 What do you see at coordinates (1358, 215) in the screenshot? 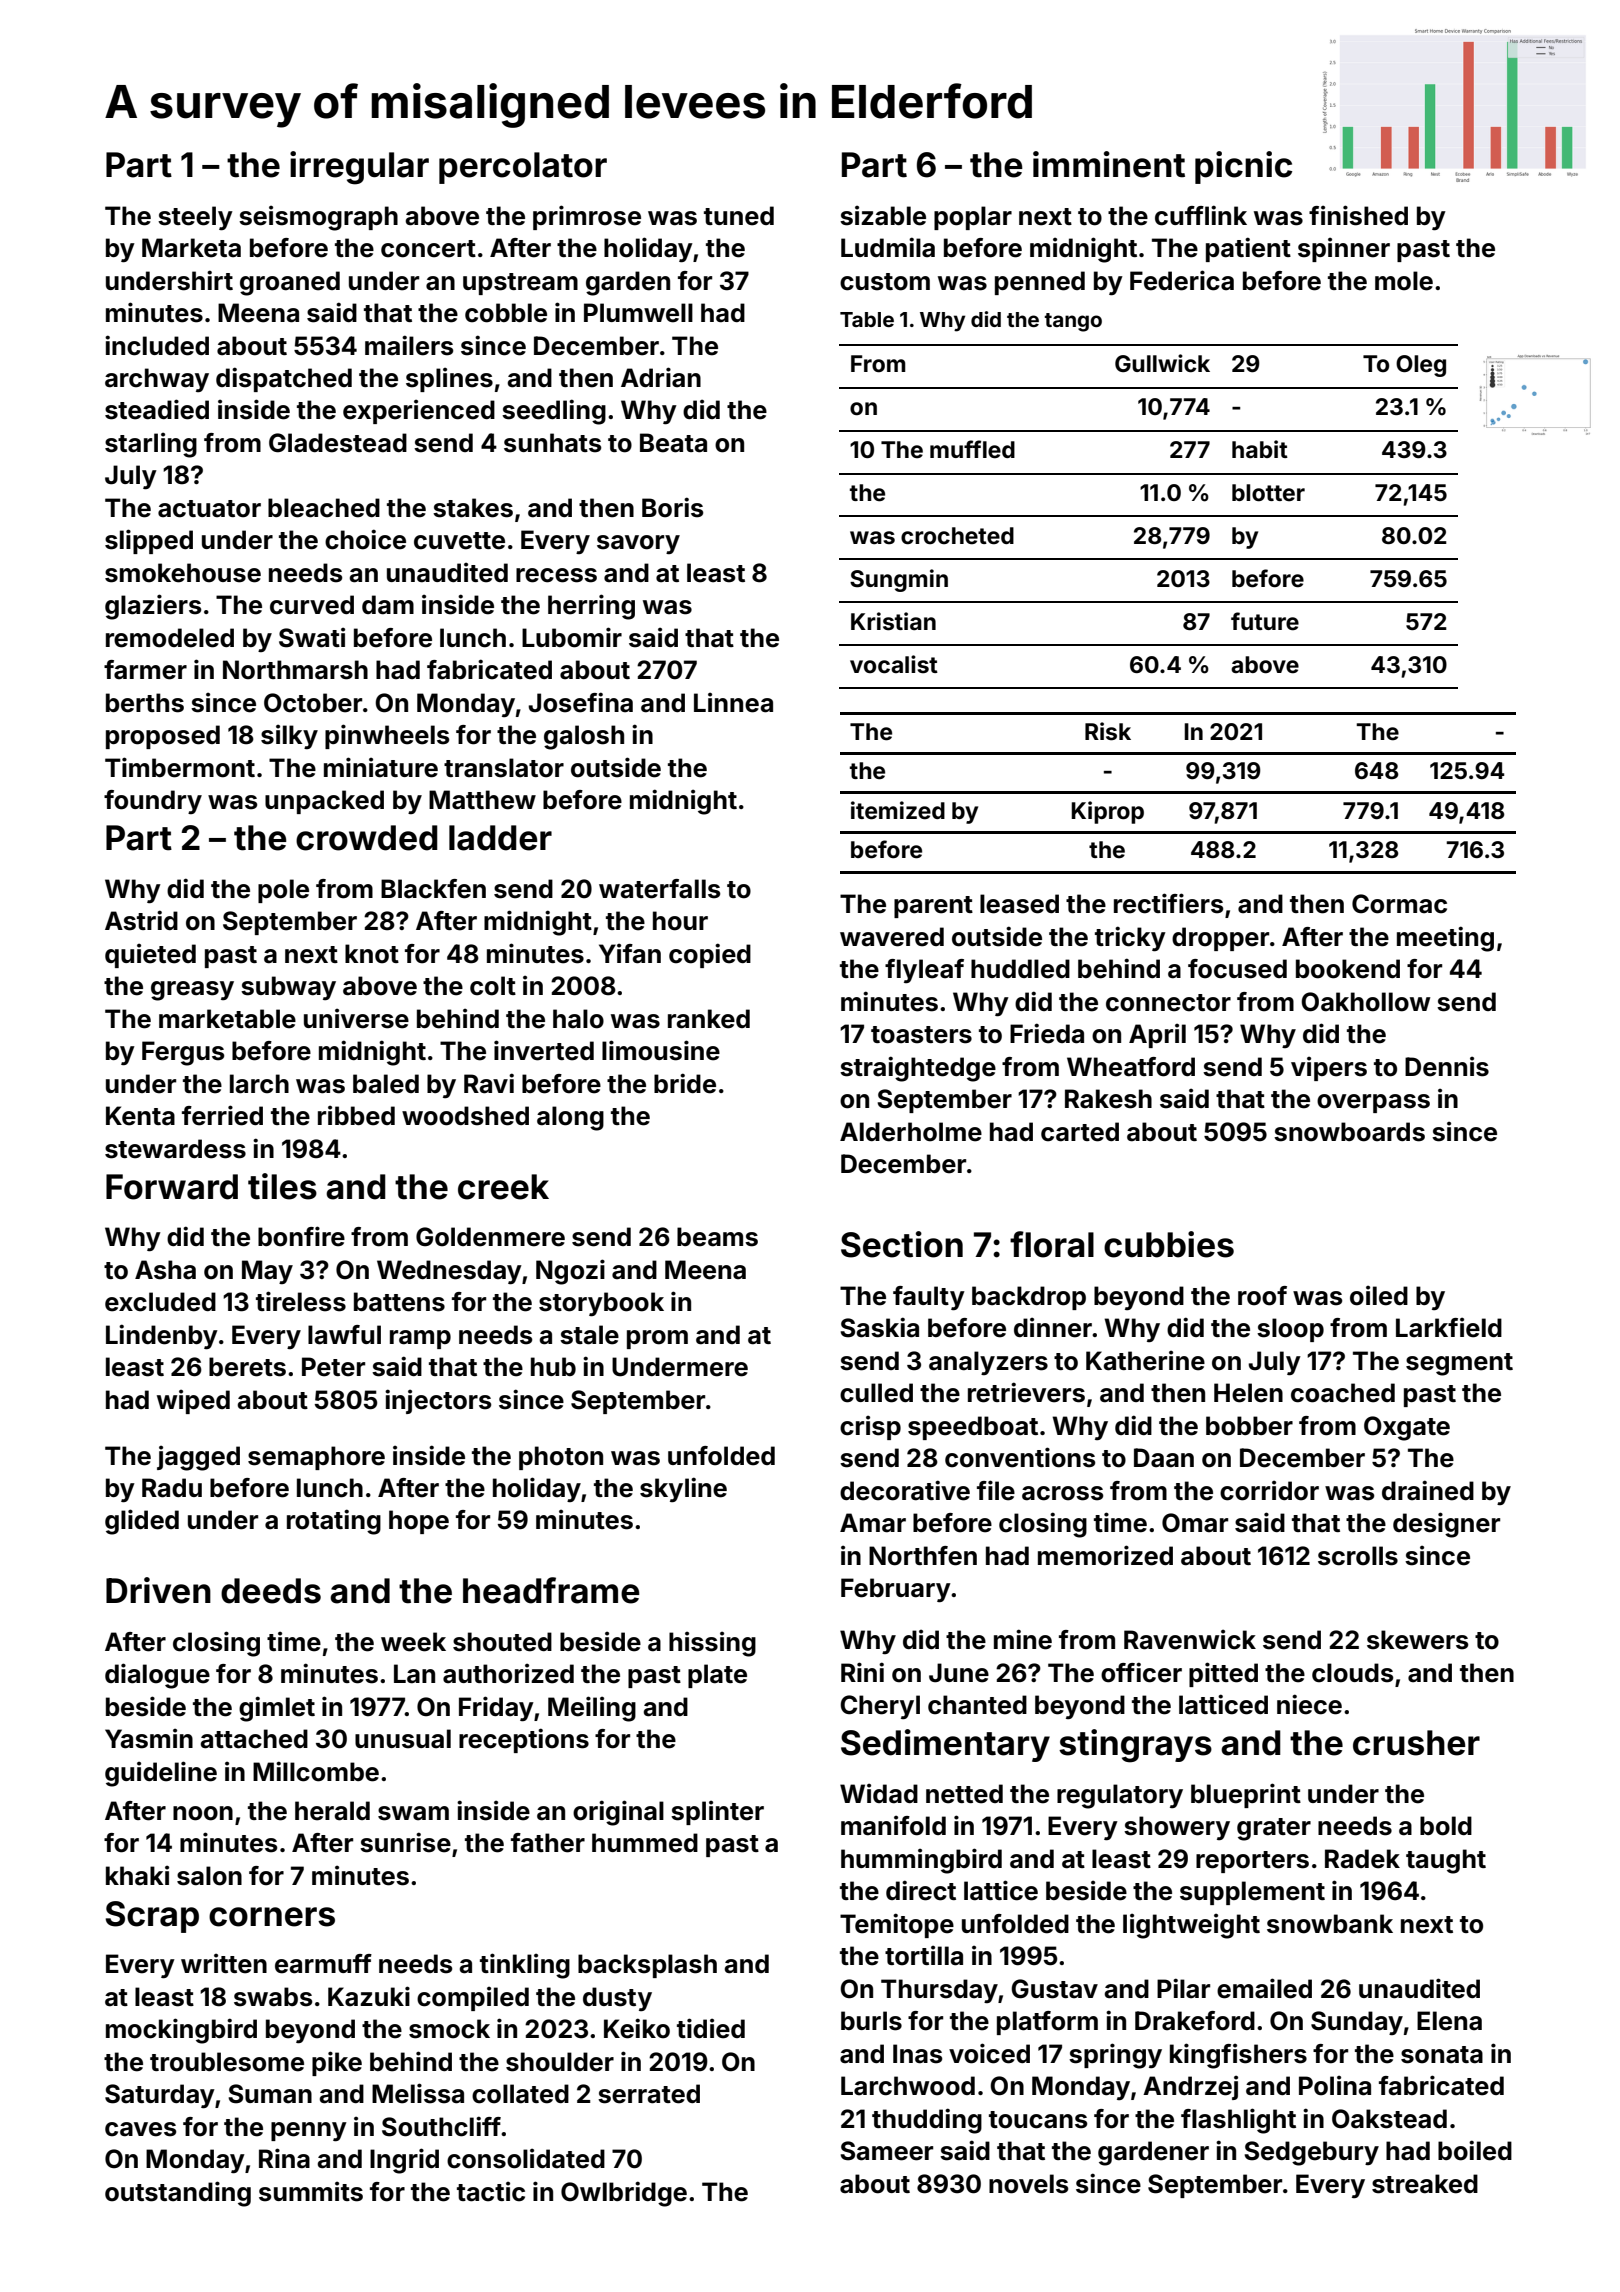
I see `finished` at bounding box center [1358, 215].
